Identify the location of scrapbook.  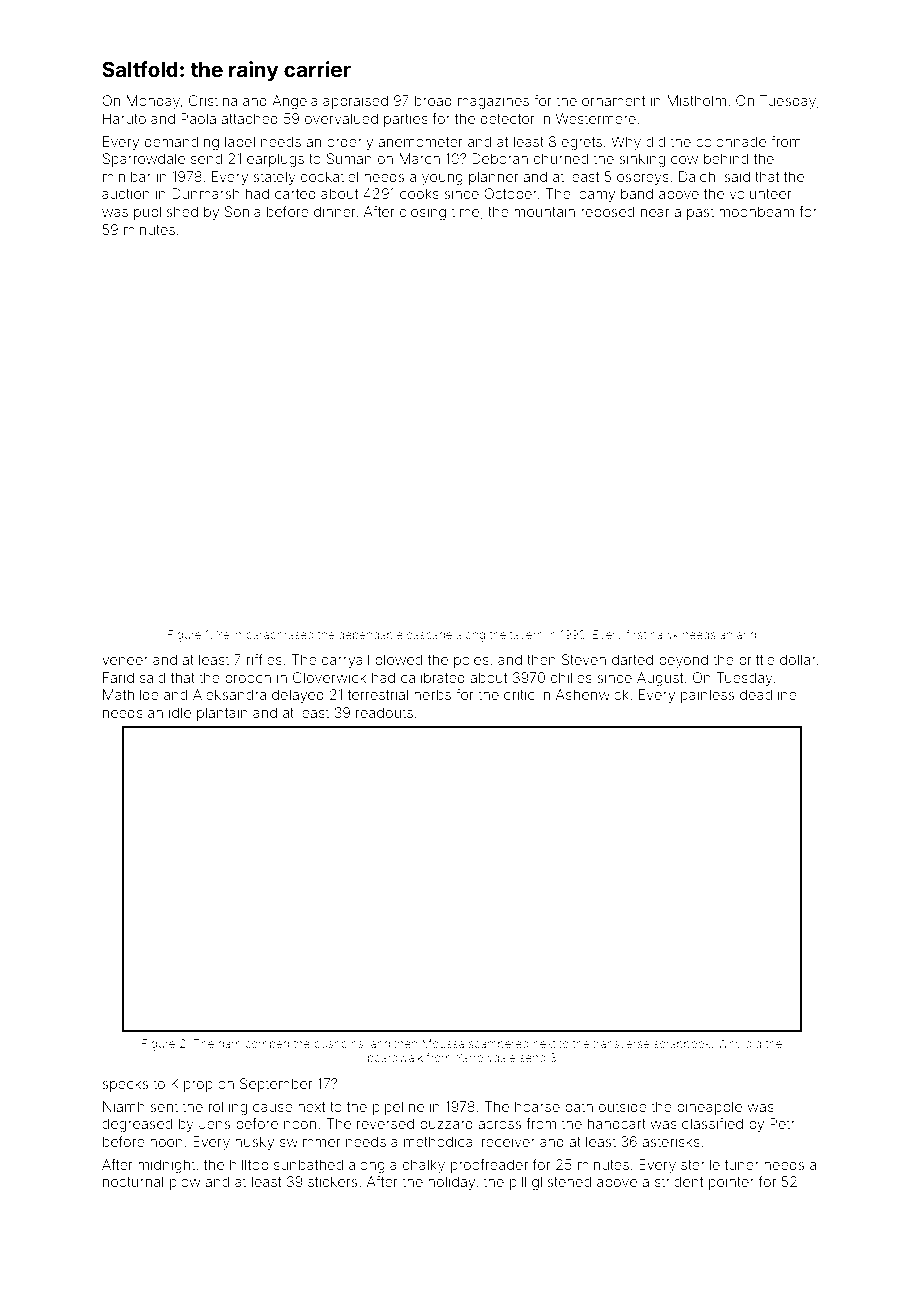
(682, 1044).
